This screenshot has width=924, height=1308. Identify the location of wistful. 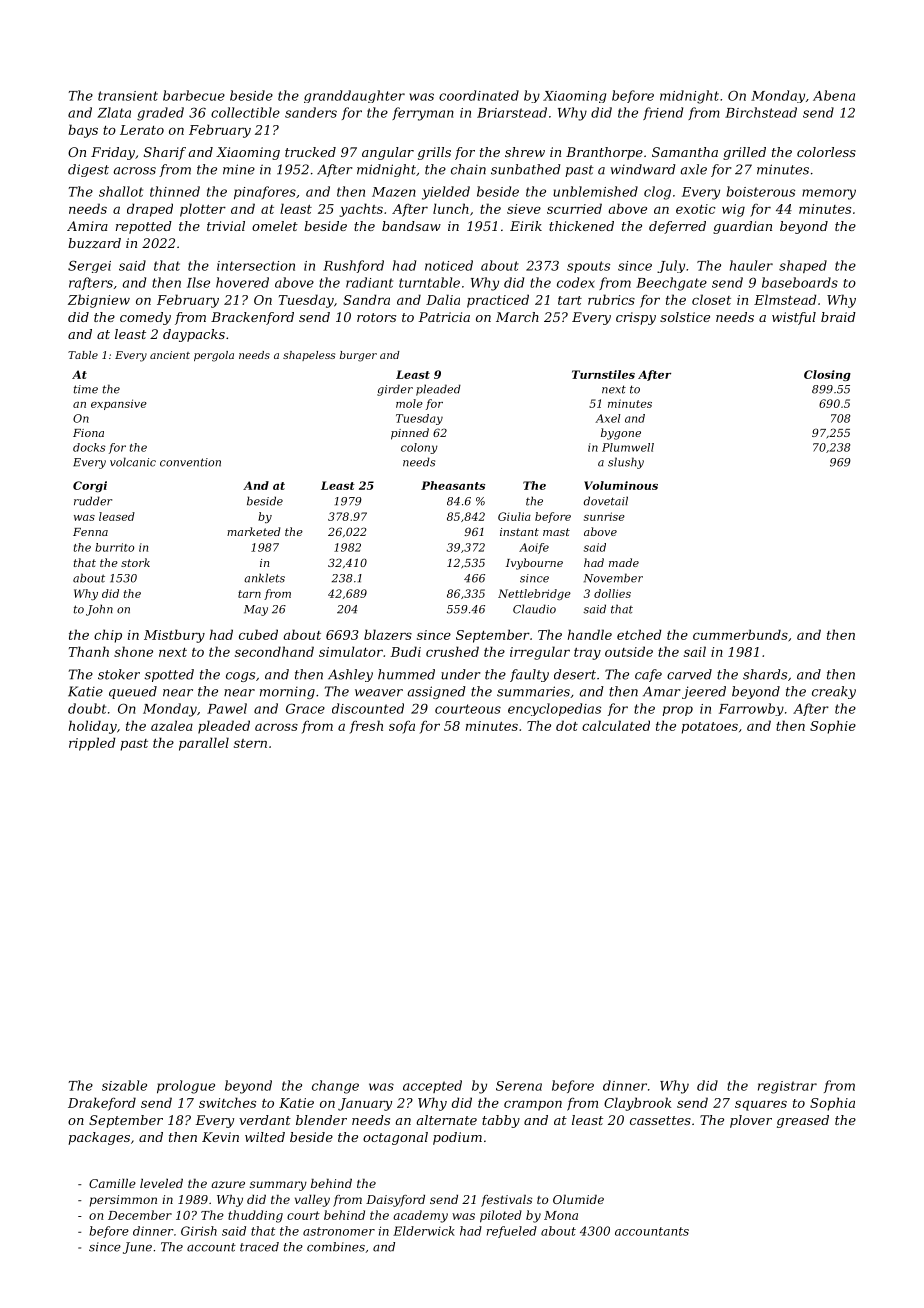
(794, 318).
